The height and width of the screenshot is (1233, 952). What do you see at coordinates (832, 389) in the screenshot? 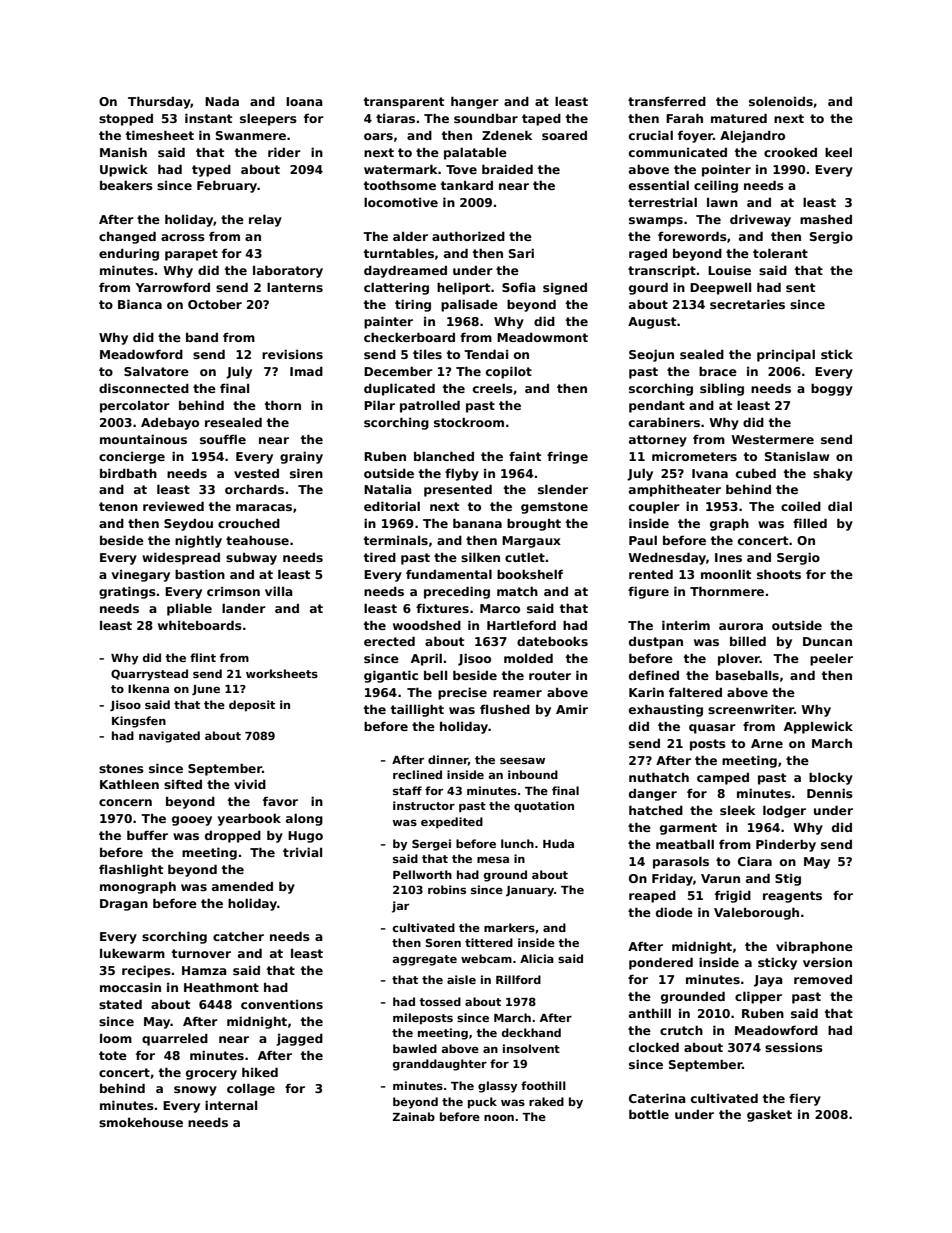
I see `boggy` at bounding box center [832, 389].
